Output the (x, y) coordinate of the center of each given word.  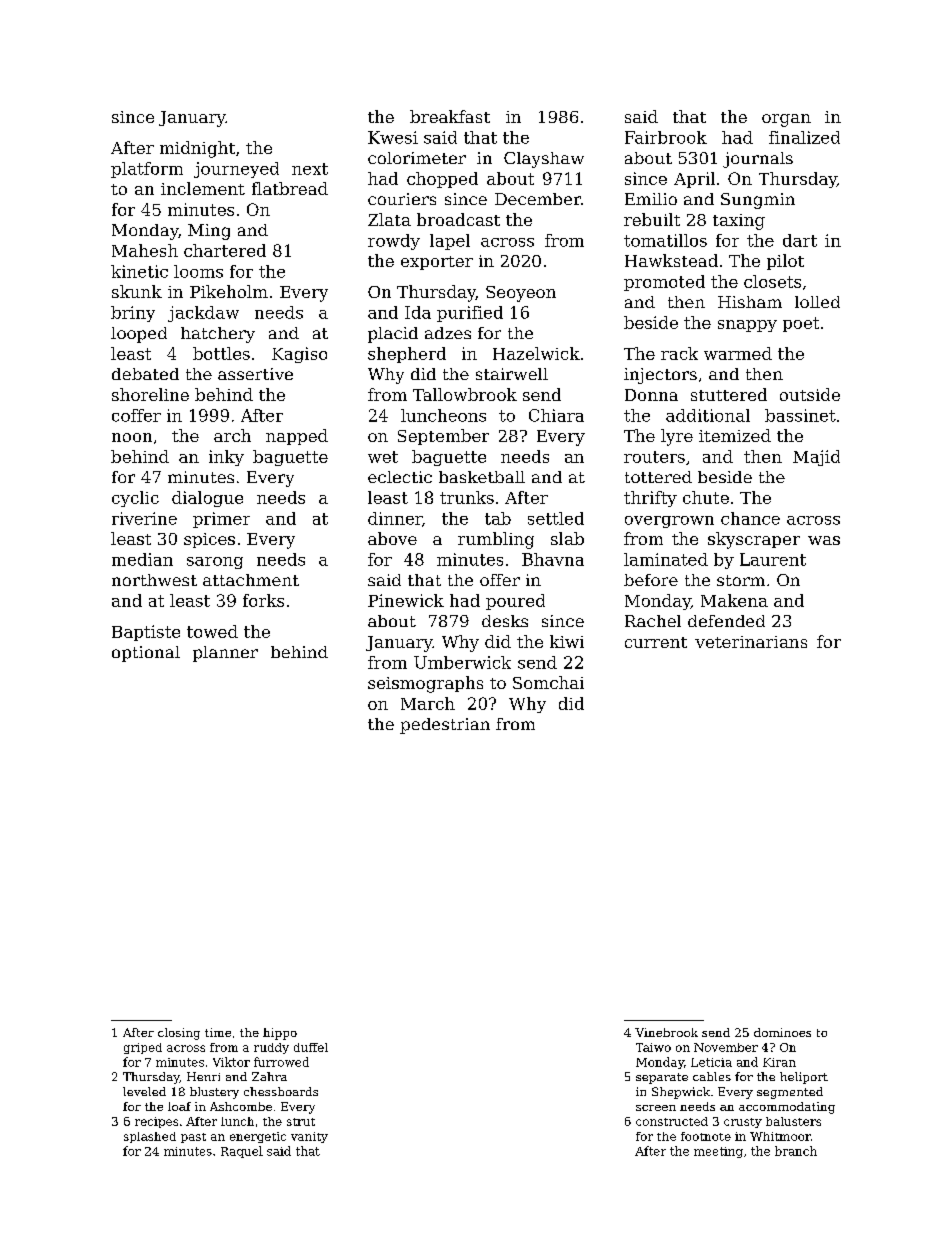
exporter (437, 263)
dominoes (782, 1032)
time (218, 1032)
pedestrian (445, 726)
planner (225, 654)
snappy (747, 326)
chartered (225, 250)
